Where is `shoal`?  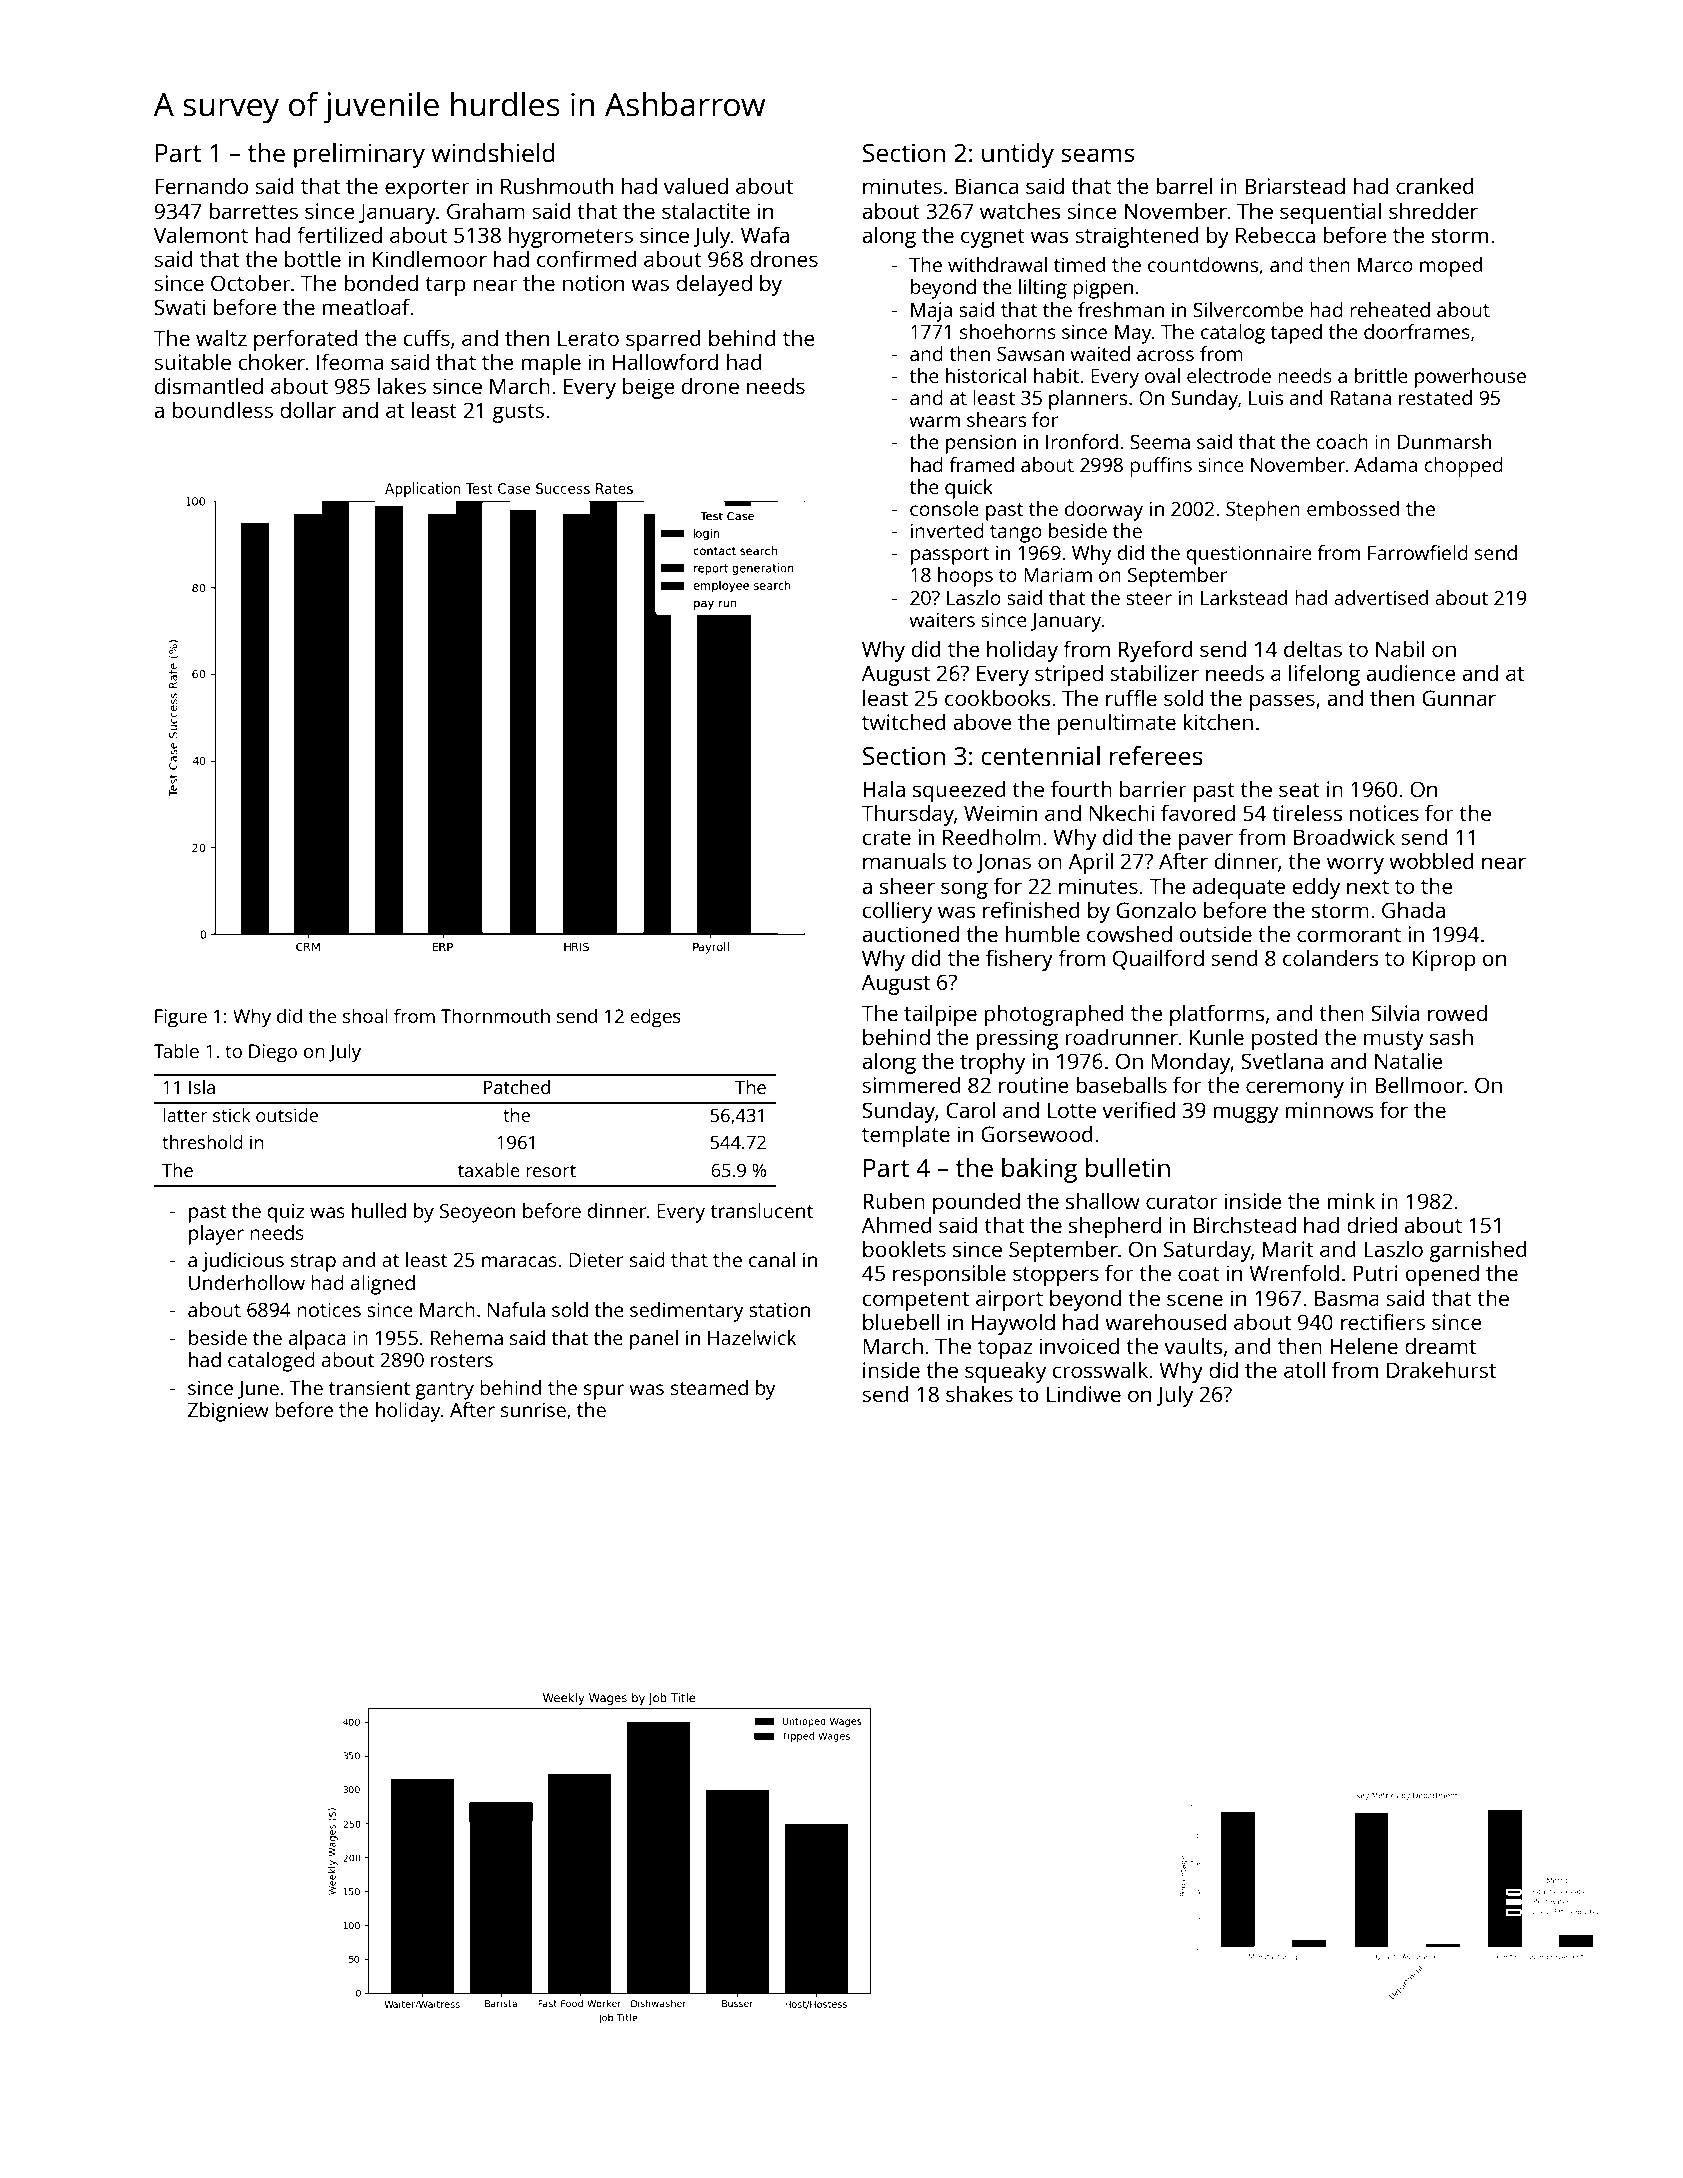
shoal is located at coordinates (365, 1015).
